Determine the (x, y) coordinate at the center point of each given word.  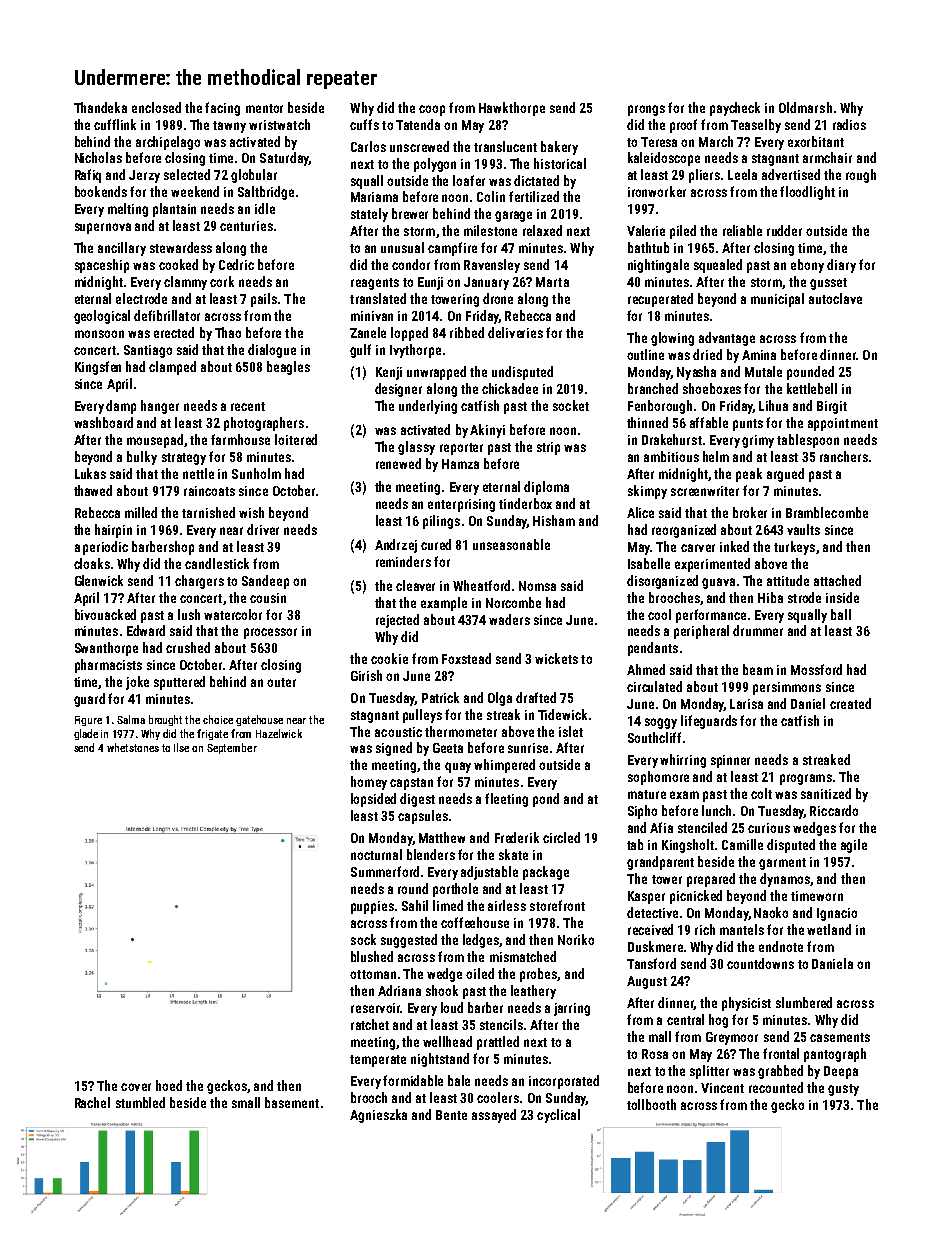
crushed (188, 647)
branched (653, 388)
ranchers (844, 456)
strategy (184, 459)
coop (432, 110)
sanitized (826, 793)
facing (222, 109)
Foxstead (466, 658)
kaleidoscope (664, 159)
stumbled (140, 1102)
